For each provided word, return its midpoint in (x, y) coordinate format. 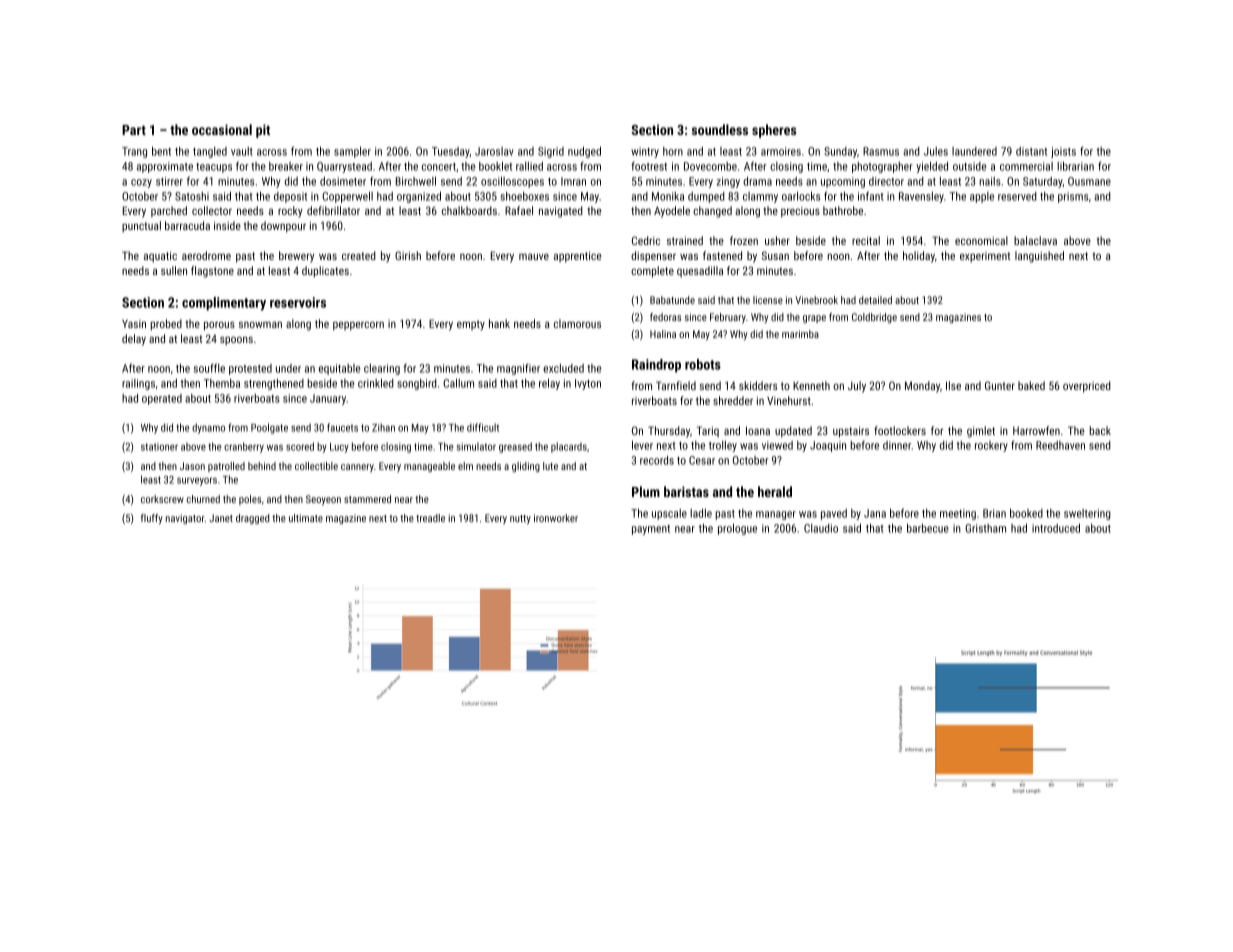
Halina (663, 334)
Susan (775, 255)
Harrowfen (1036, 430)
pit (263, 131)
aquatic (160, 257)
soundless (720, 129)
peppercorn (358, 326)
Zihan (383, 427)
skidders (758, 385)
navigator (185, 519)
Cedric (646, 240)
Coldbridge (874, 318)
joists (1063, 152)
